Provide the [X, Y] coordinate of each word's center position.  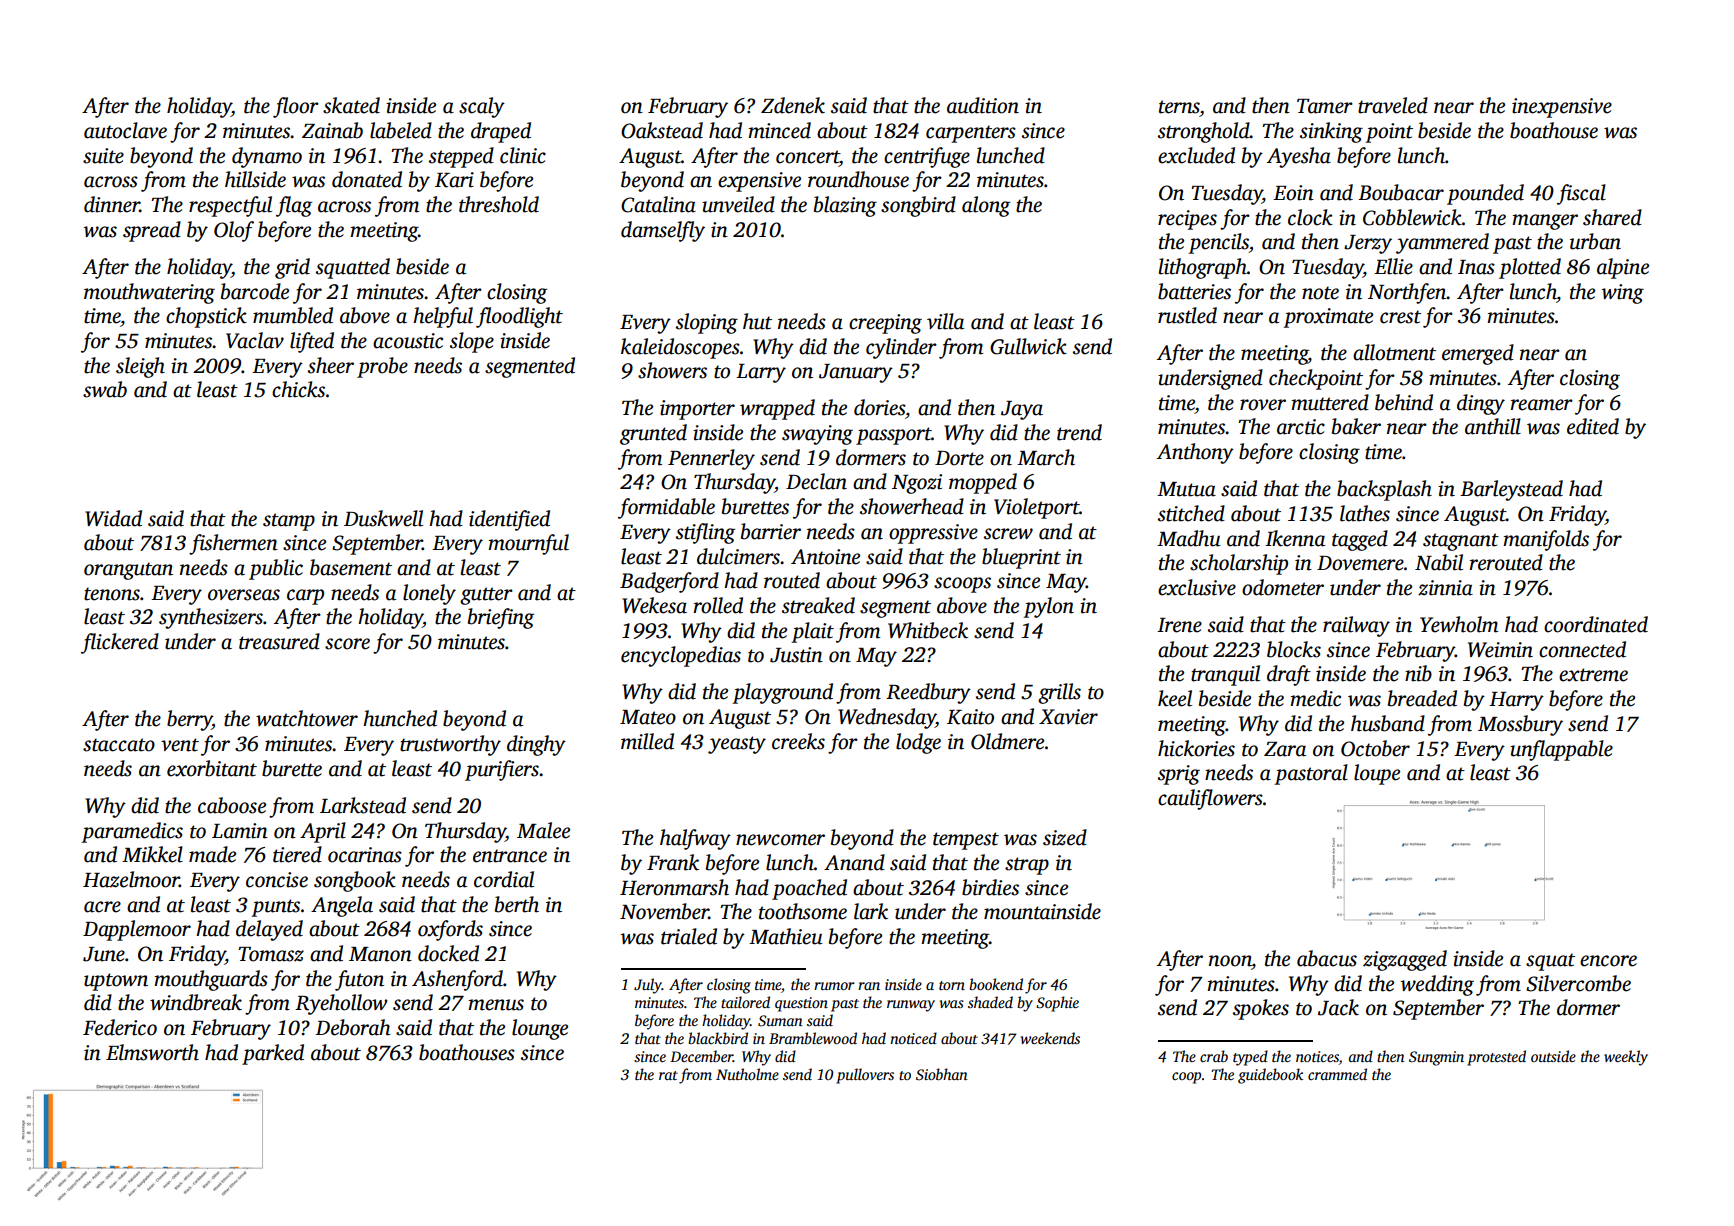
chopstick [206, 317]
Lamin [240, 831]
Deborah [352, 1027]
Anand [854, 862]
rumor [834, 986]
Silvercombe [1578, 983]
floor [296, 107]
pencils [1218, 243]
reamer [1542, 405]
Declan [816, 481]
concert [808, 158]
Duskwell [383, 518]
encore [1608, 961]
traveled [1393, 105]
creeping [885, 324]
